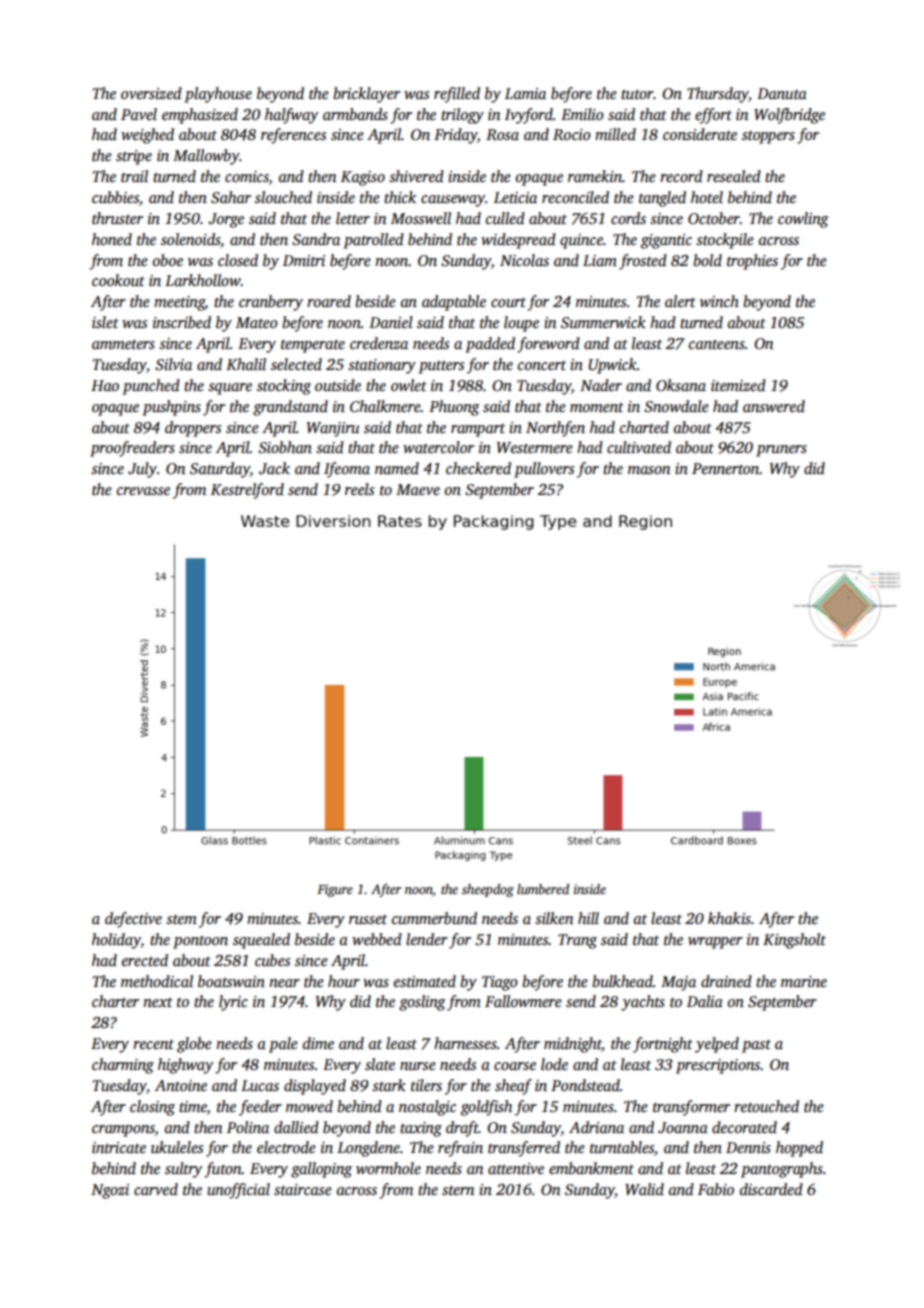 The height and width of the document is (1308, 924). Describe the element at coordinates (462, 1129) in the document. I see `draft` at that location.
